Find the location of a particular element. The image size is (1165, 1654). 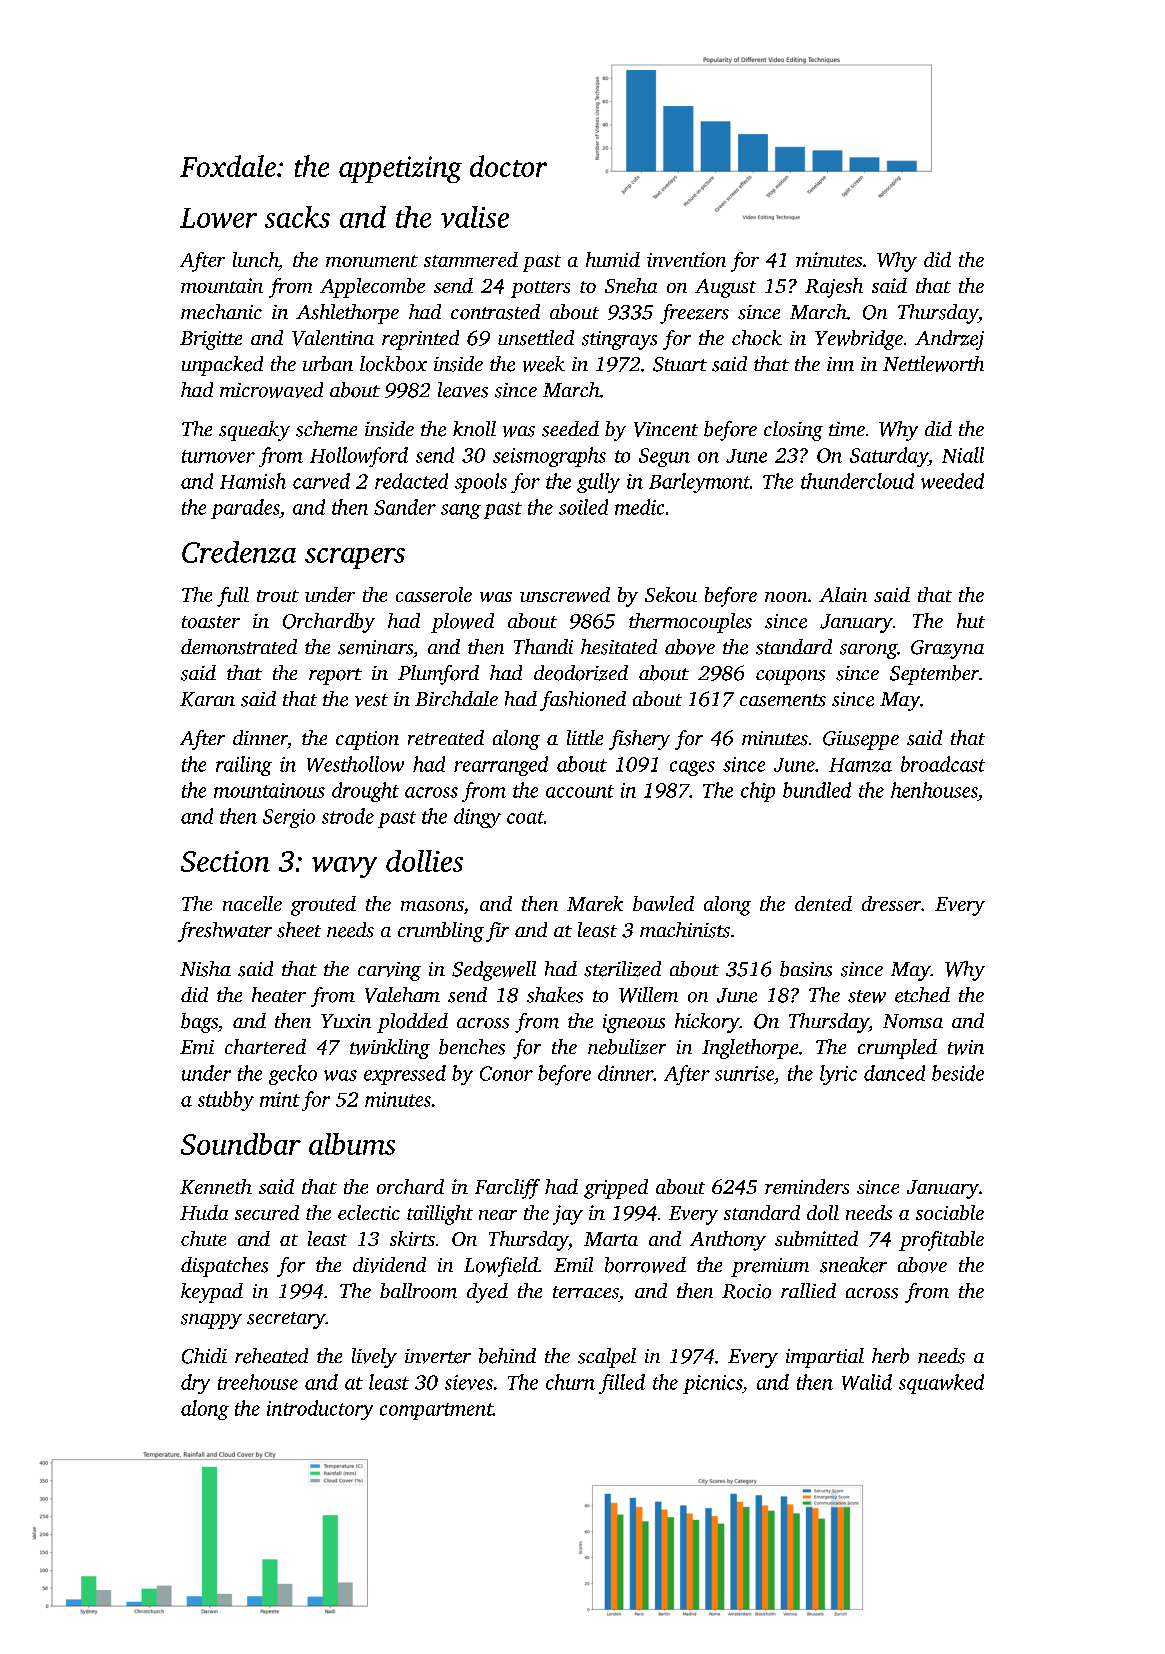

deodorized is located at coordinates (581, 673).
